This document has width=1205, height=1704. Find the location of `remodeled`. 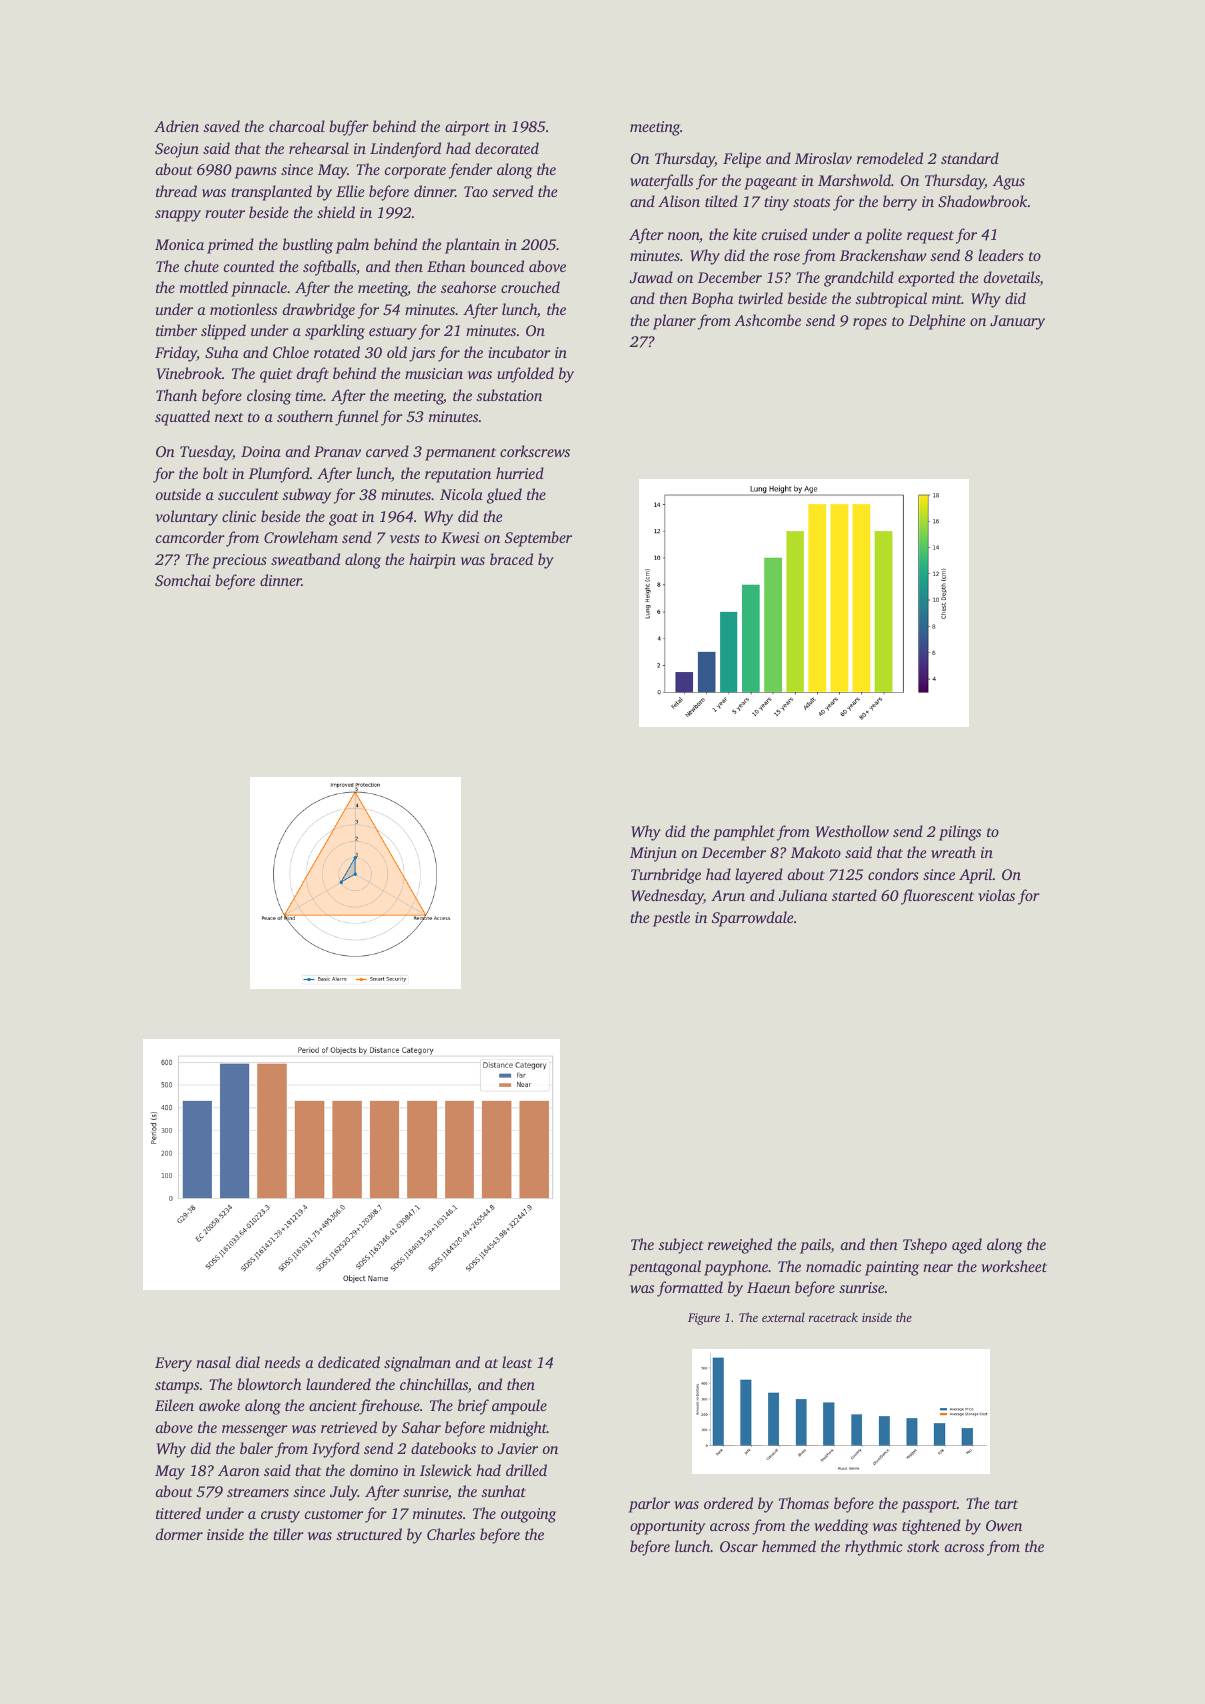

remodeled is located at coordinates (890, 158).
